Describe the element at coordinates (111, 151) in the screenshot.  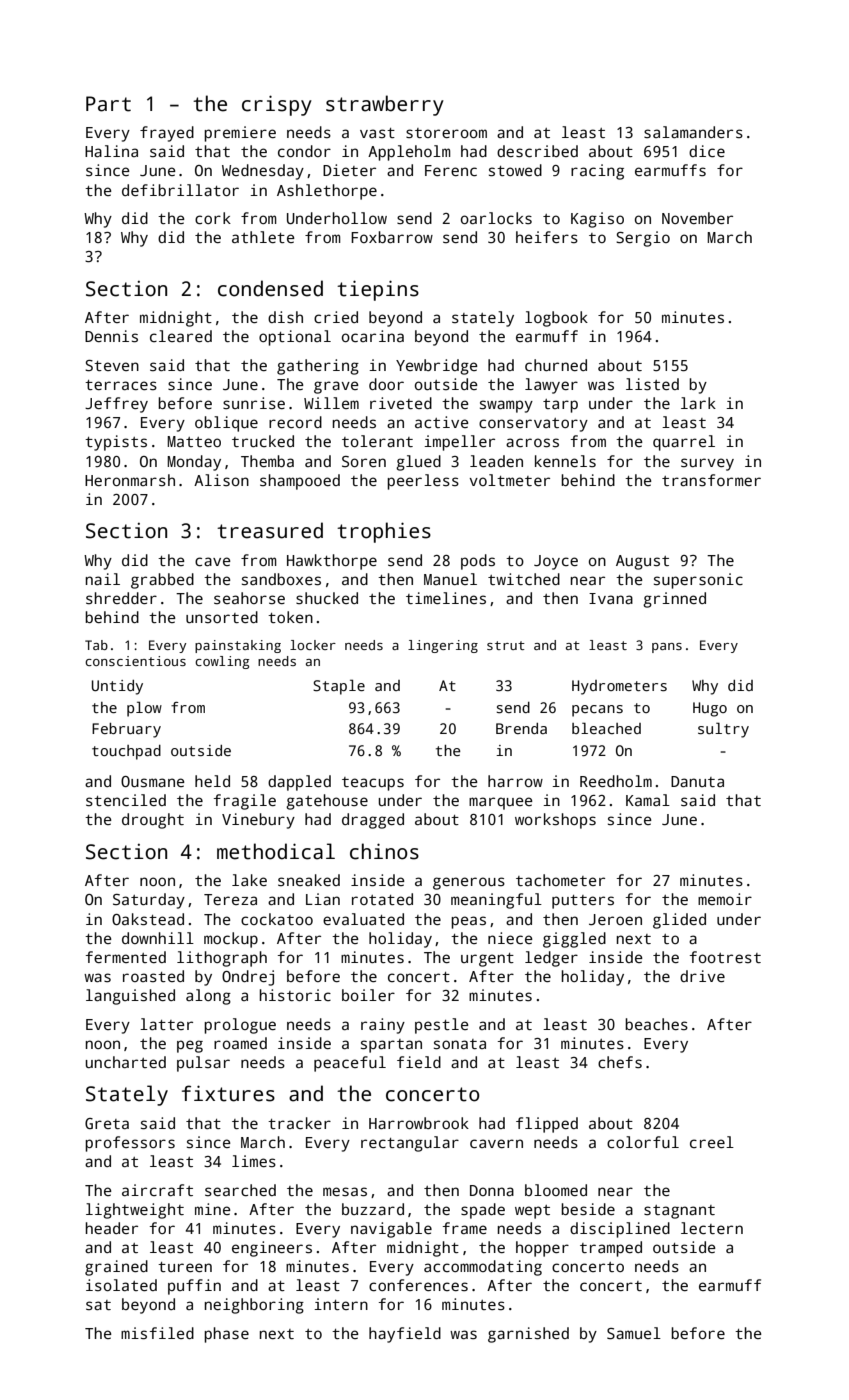
I see `Halina` at that location.
